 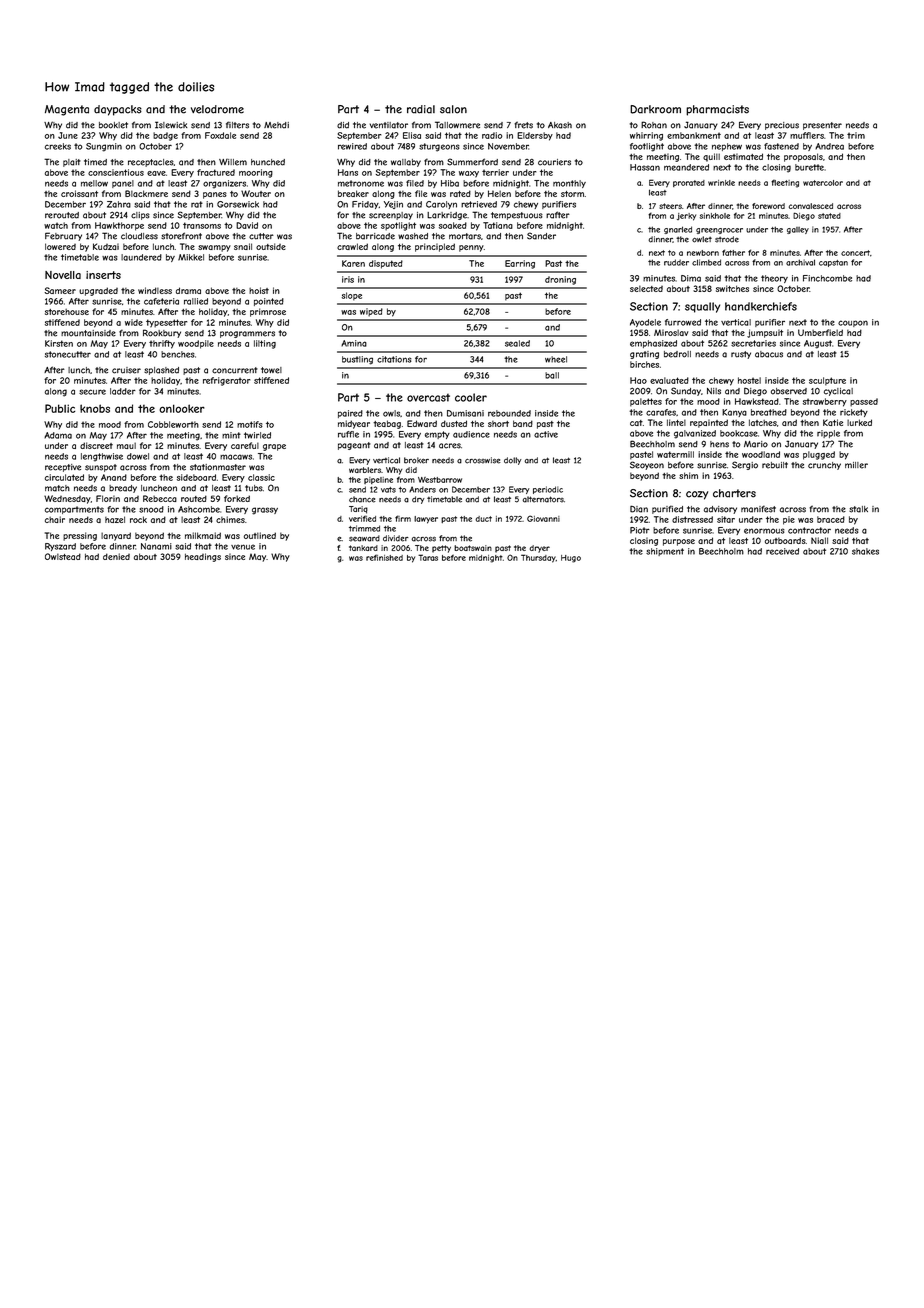 What do you see at coordinates (268, 162) in the image?
I see `hunched` at bounding box center [268, 162].
